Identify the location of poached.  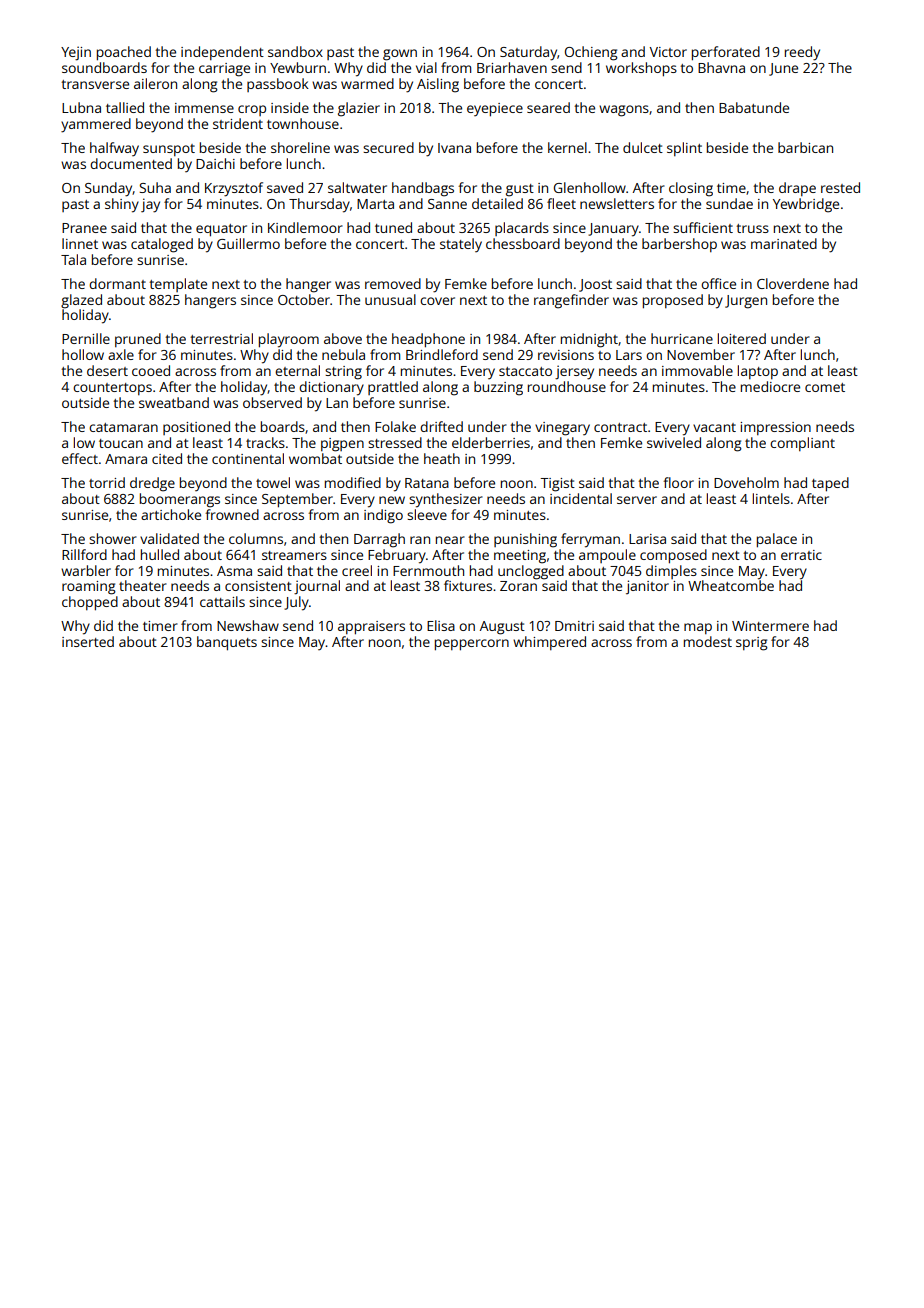
(124, 53).
